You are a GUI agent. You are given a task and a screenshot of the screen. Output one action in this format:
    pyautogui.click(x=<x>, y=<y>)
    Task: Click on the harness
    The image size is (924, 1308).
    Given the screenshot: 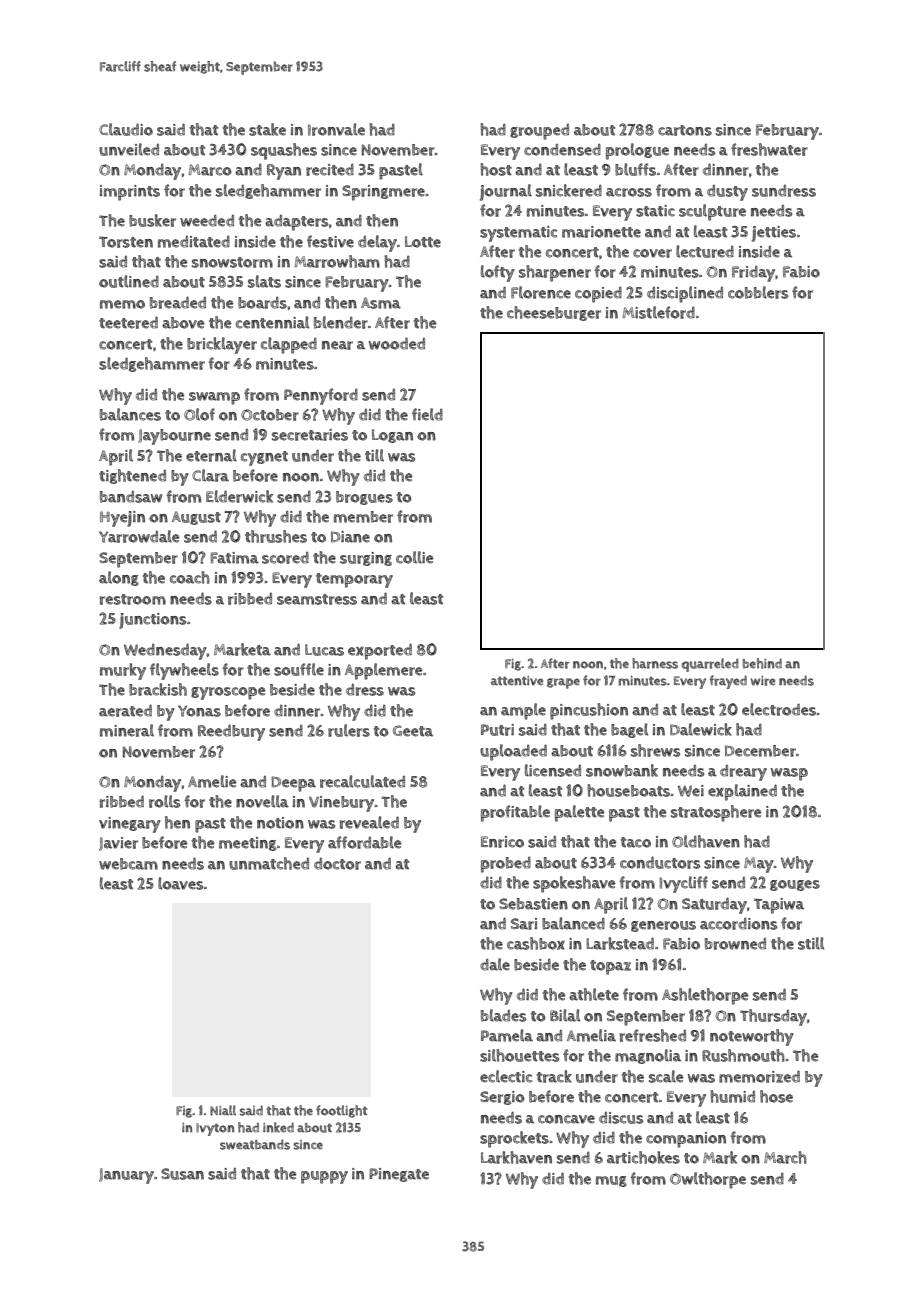 What is the action you would take?
    pyautogui.click(x=655, y=663)
